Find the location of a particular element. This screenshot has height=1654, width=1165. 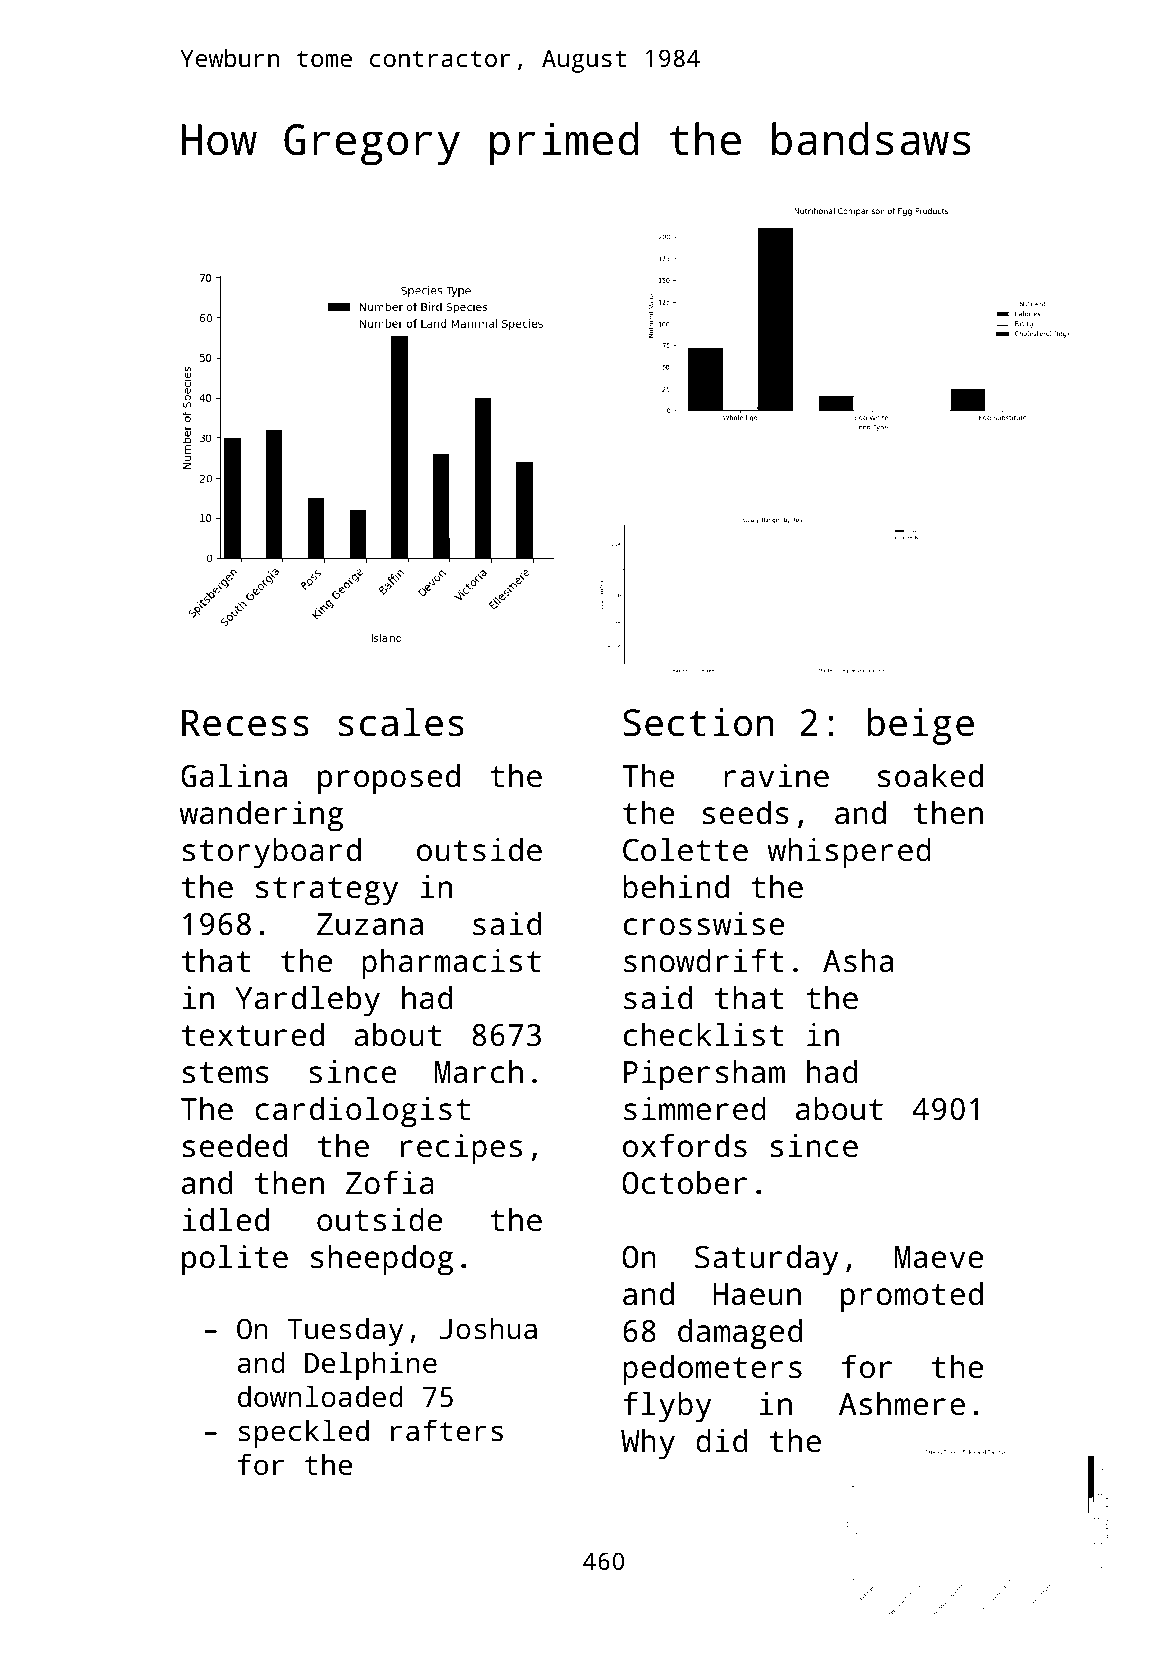

cardiologist is located at coordinates (362, 1112).
